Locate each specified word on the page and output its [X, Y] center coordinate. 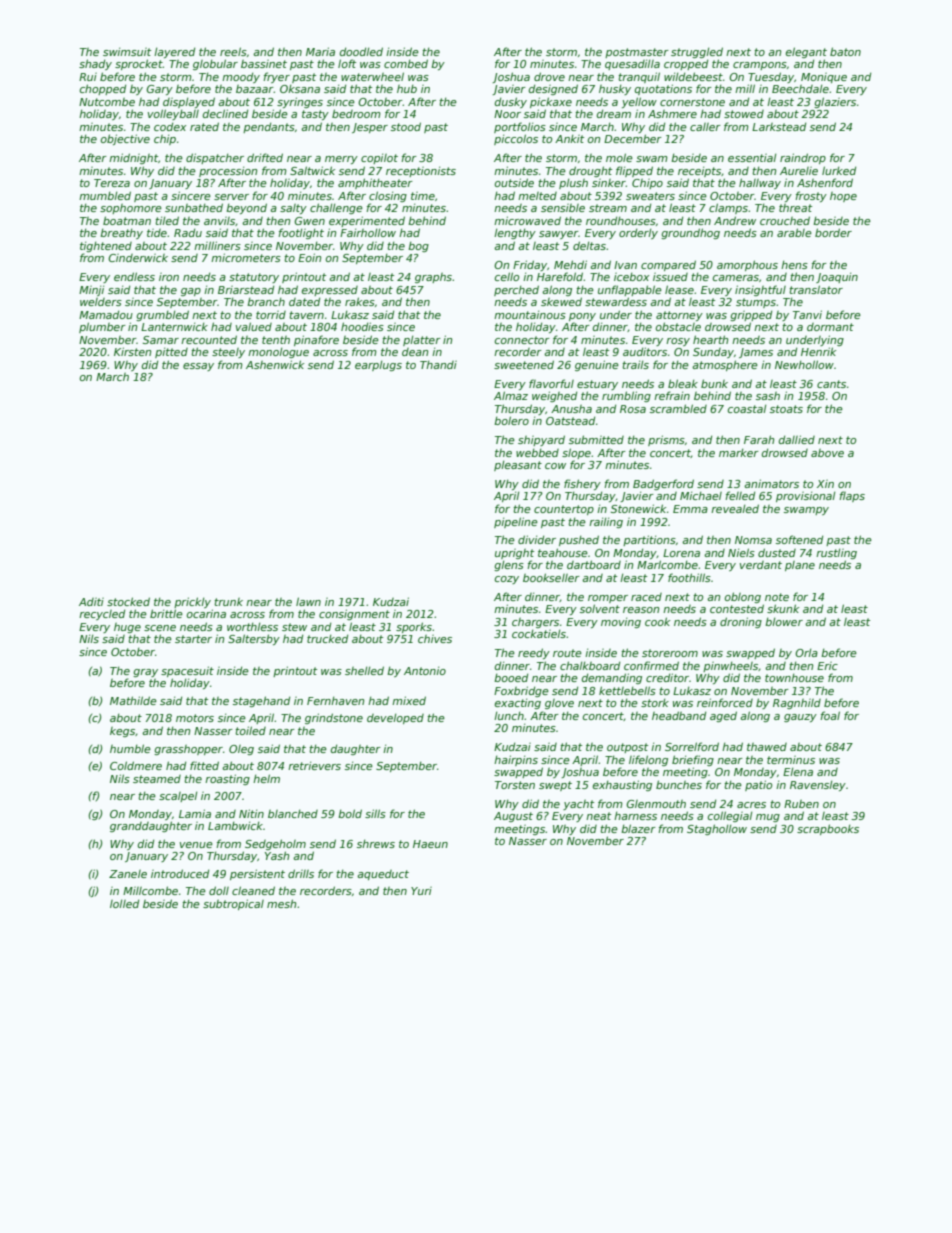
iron [169, 277]
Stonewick [638, 508]
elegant [806, 52]
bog [418, 246]
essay [198, 367]
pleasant [518, 465]
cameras [736, 278]
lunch [509, 715]
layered [174, 52]
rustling [836, 553]
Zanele [128, 874]
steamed [157, 779]
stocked [128, 601]
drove [549, 76]
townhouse [794, 677]
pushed [579, 540]
